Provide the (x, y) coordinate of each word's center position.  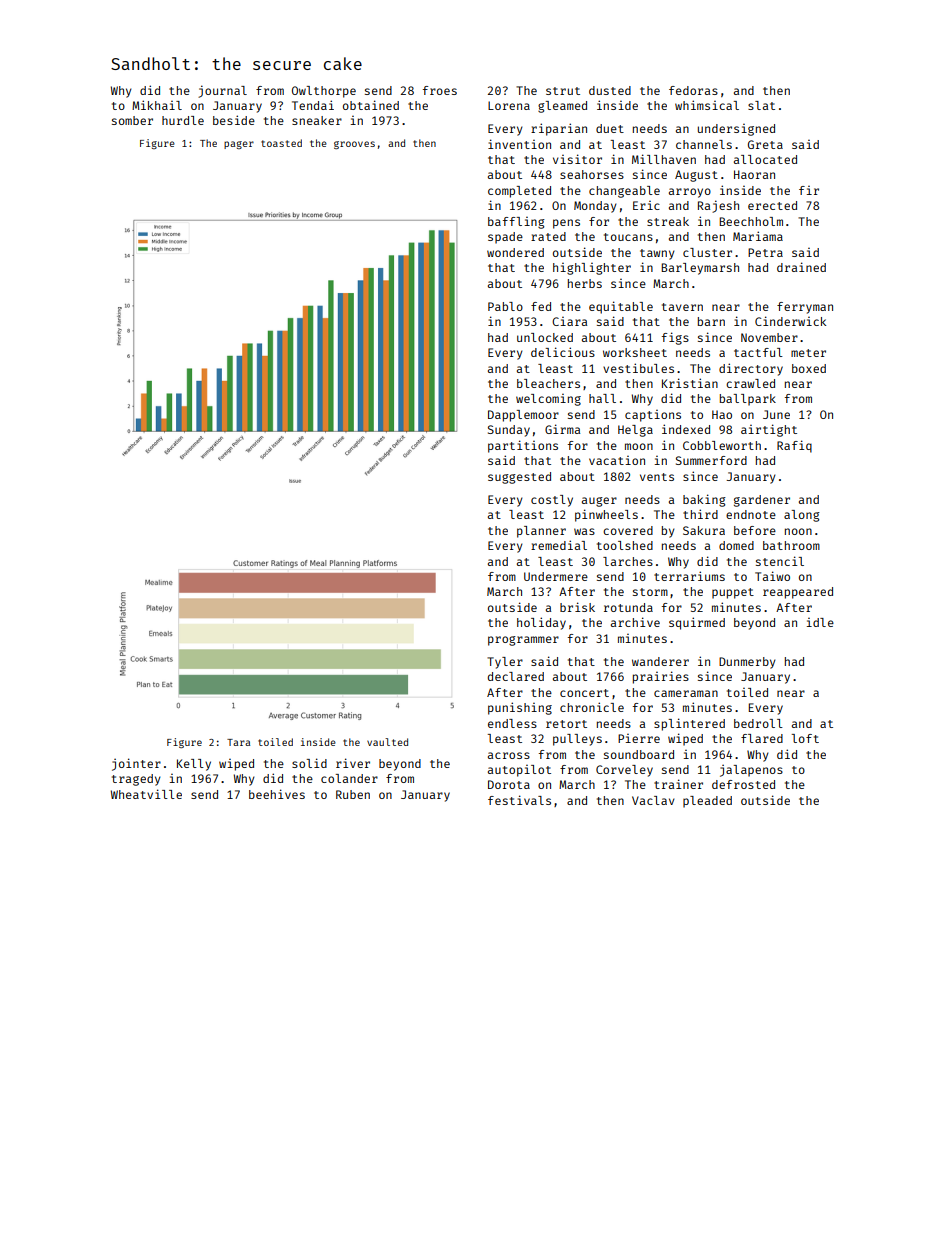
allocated (765, 159)
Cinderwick (790, 321)
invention (519, 144)
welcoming (548, 400)
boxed (809, 368)
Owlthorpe (324, 92)
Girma (562, 429)
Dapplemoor (523, 416)
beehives (277, 794)
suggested (519, 478)
